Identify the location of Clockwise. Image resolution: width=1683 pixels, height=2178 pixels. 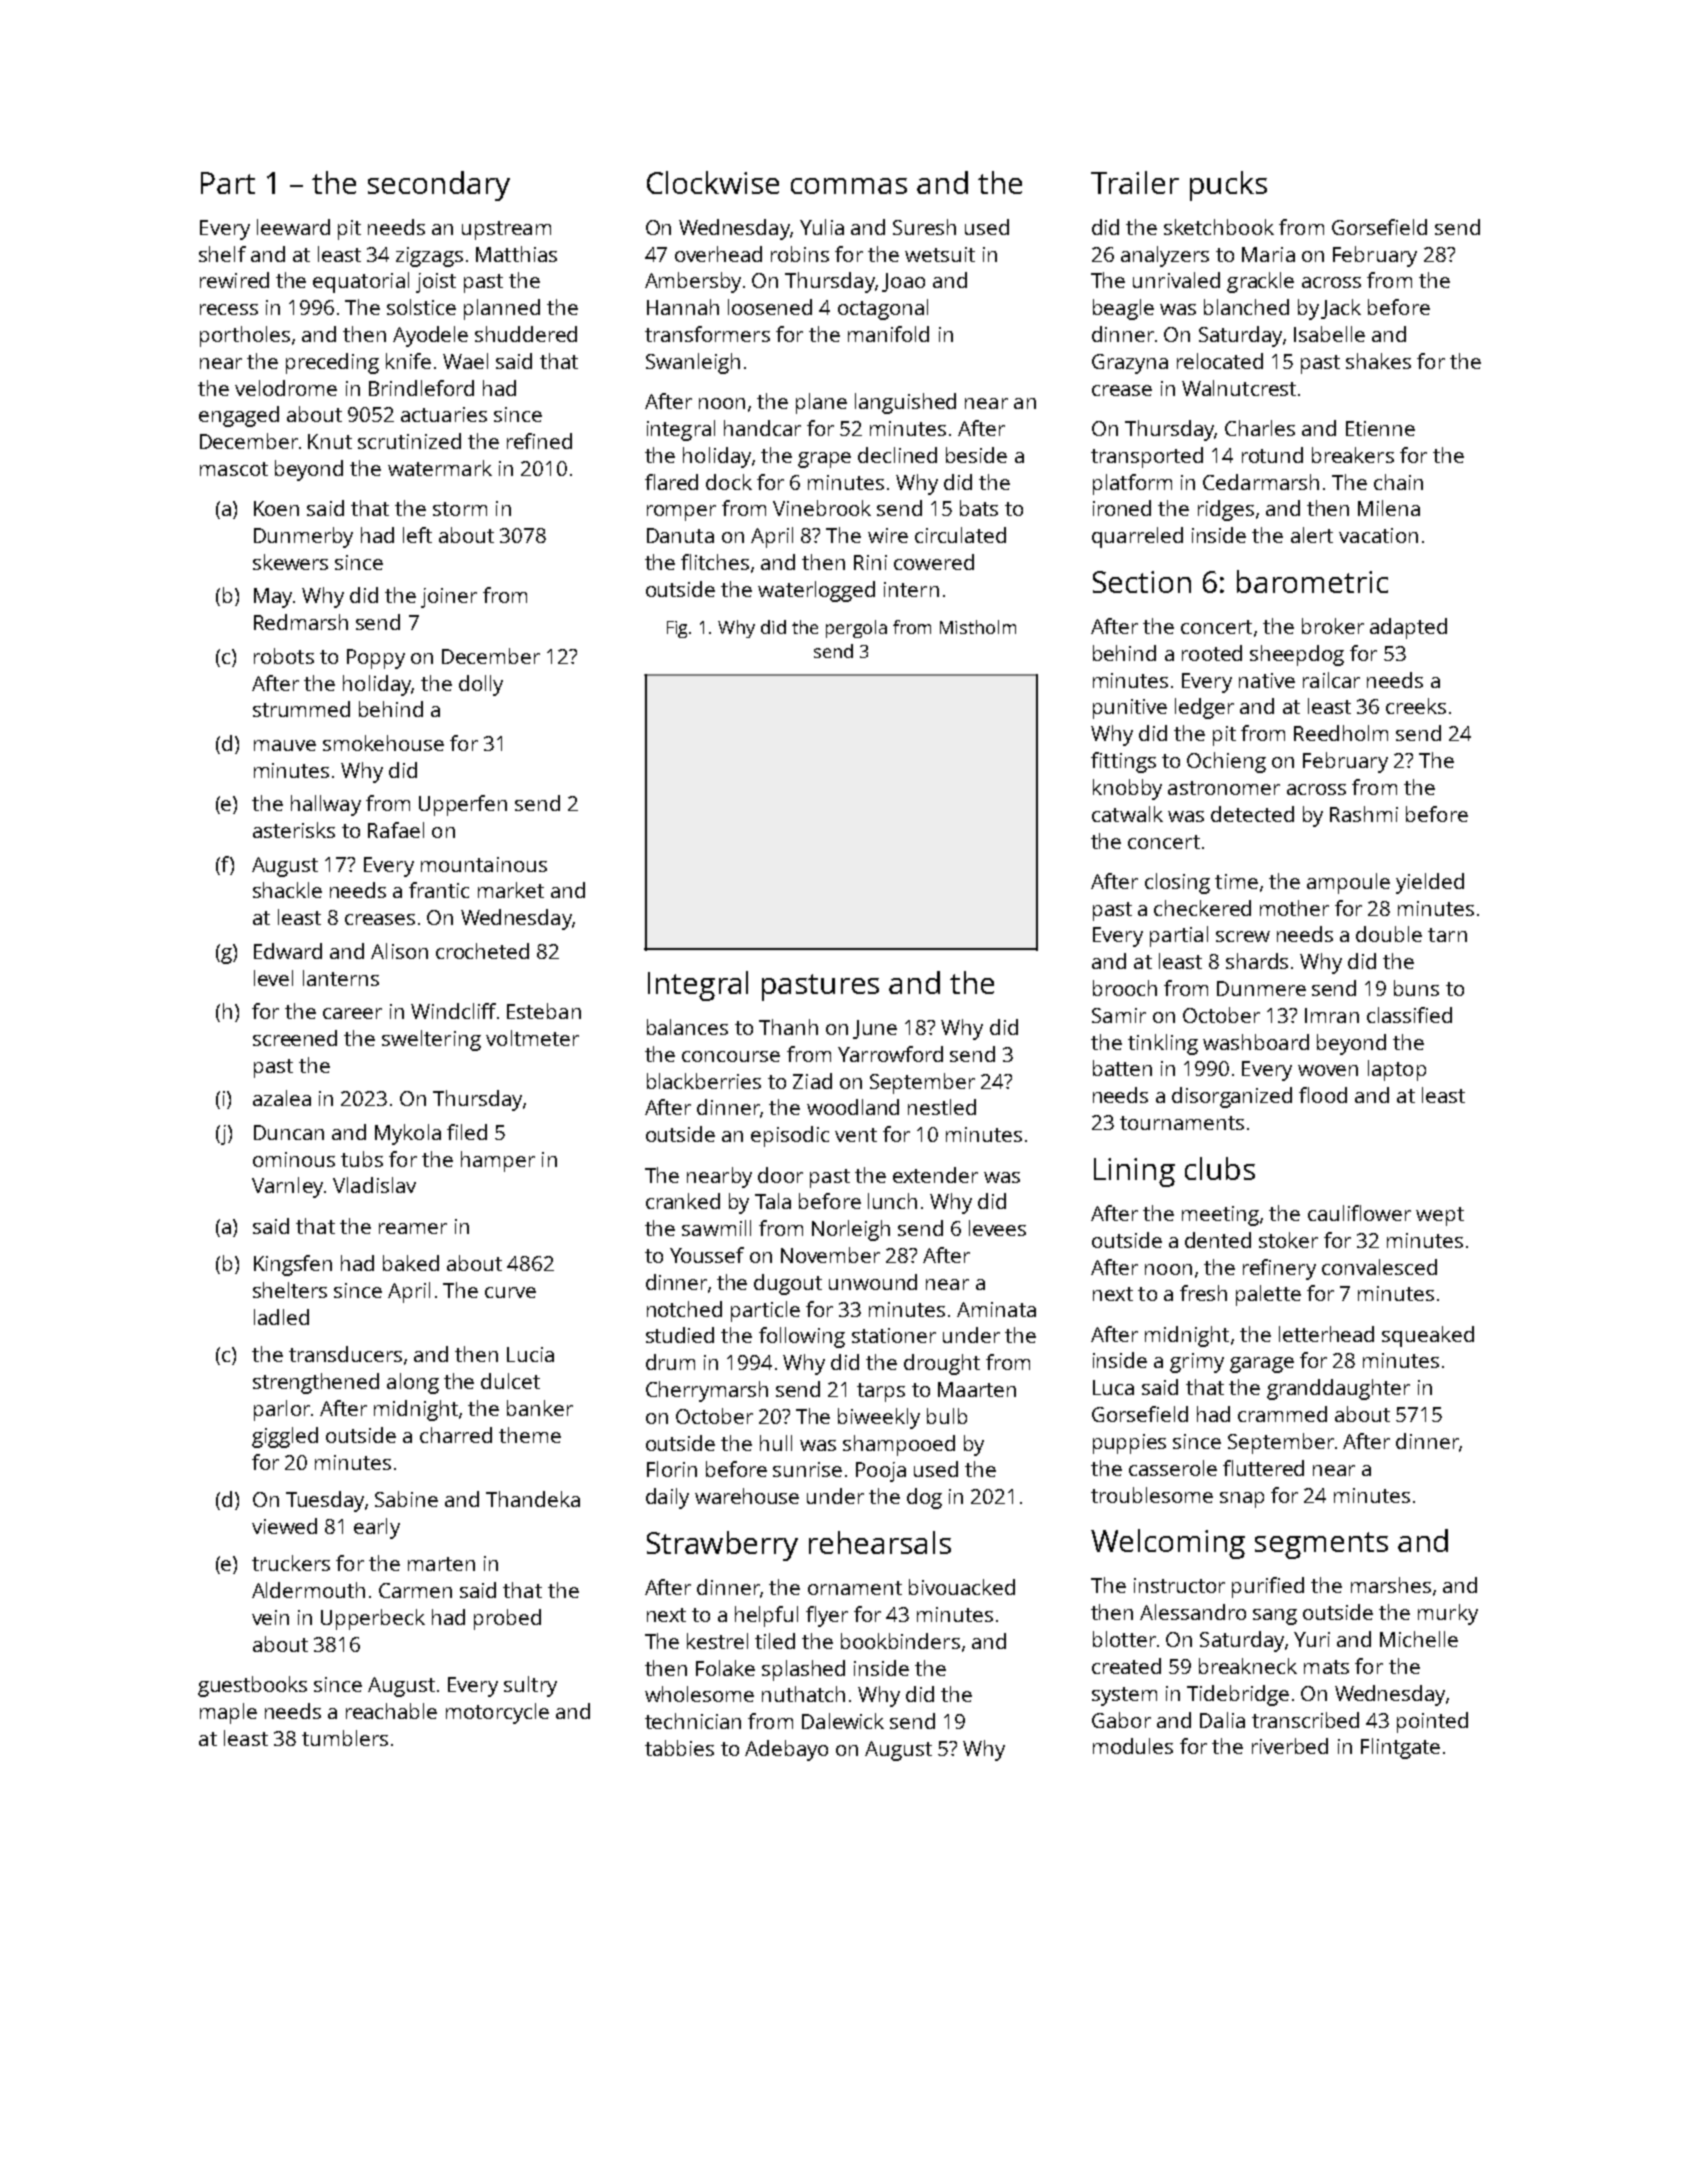
(713, 182).
